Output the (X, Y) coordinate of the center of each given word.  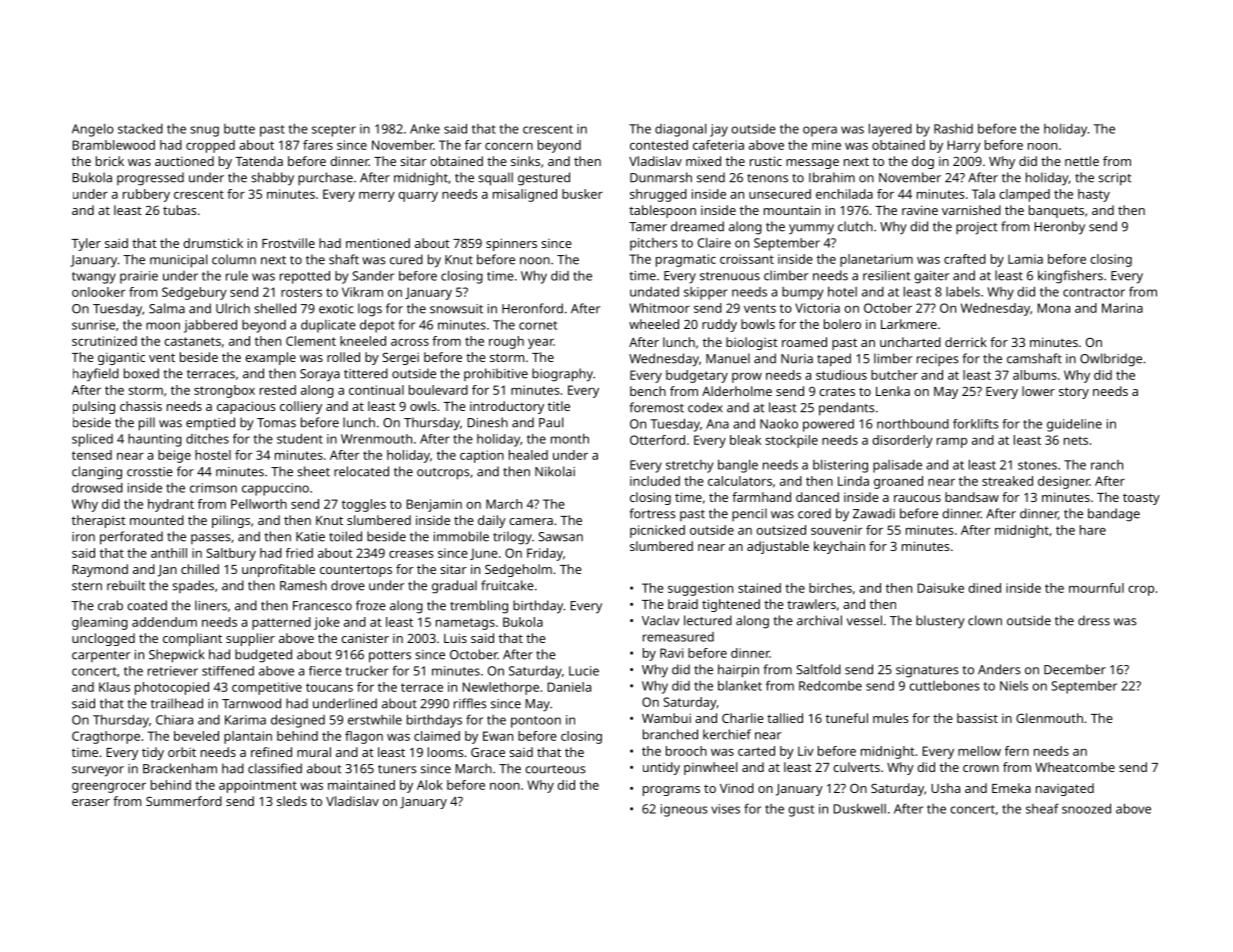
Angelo (93, 130)
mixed (703, 161)
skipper (706, 293)
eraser (91, 802)
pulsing (94, 407)
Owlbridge (1111, 360)
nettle (1082, 161)
